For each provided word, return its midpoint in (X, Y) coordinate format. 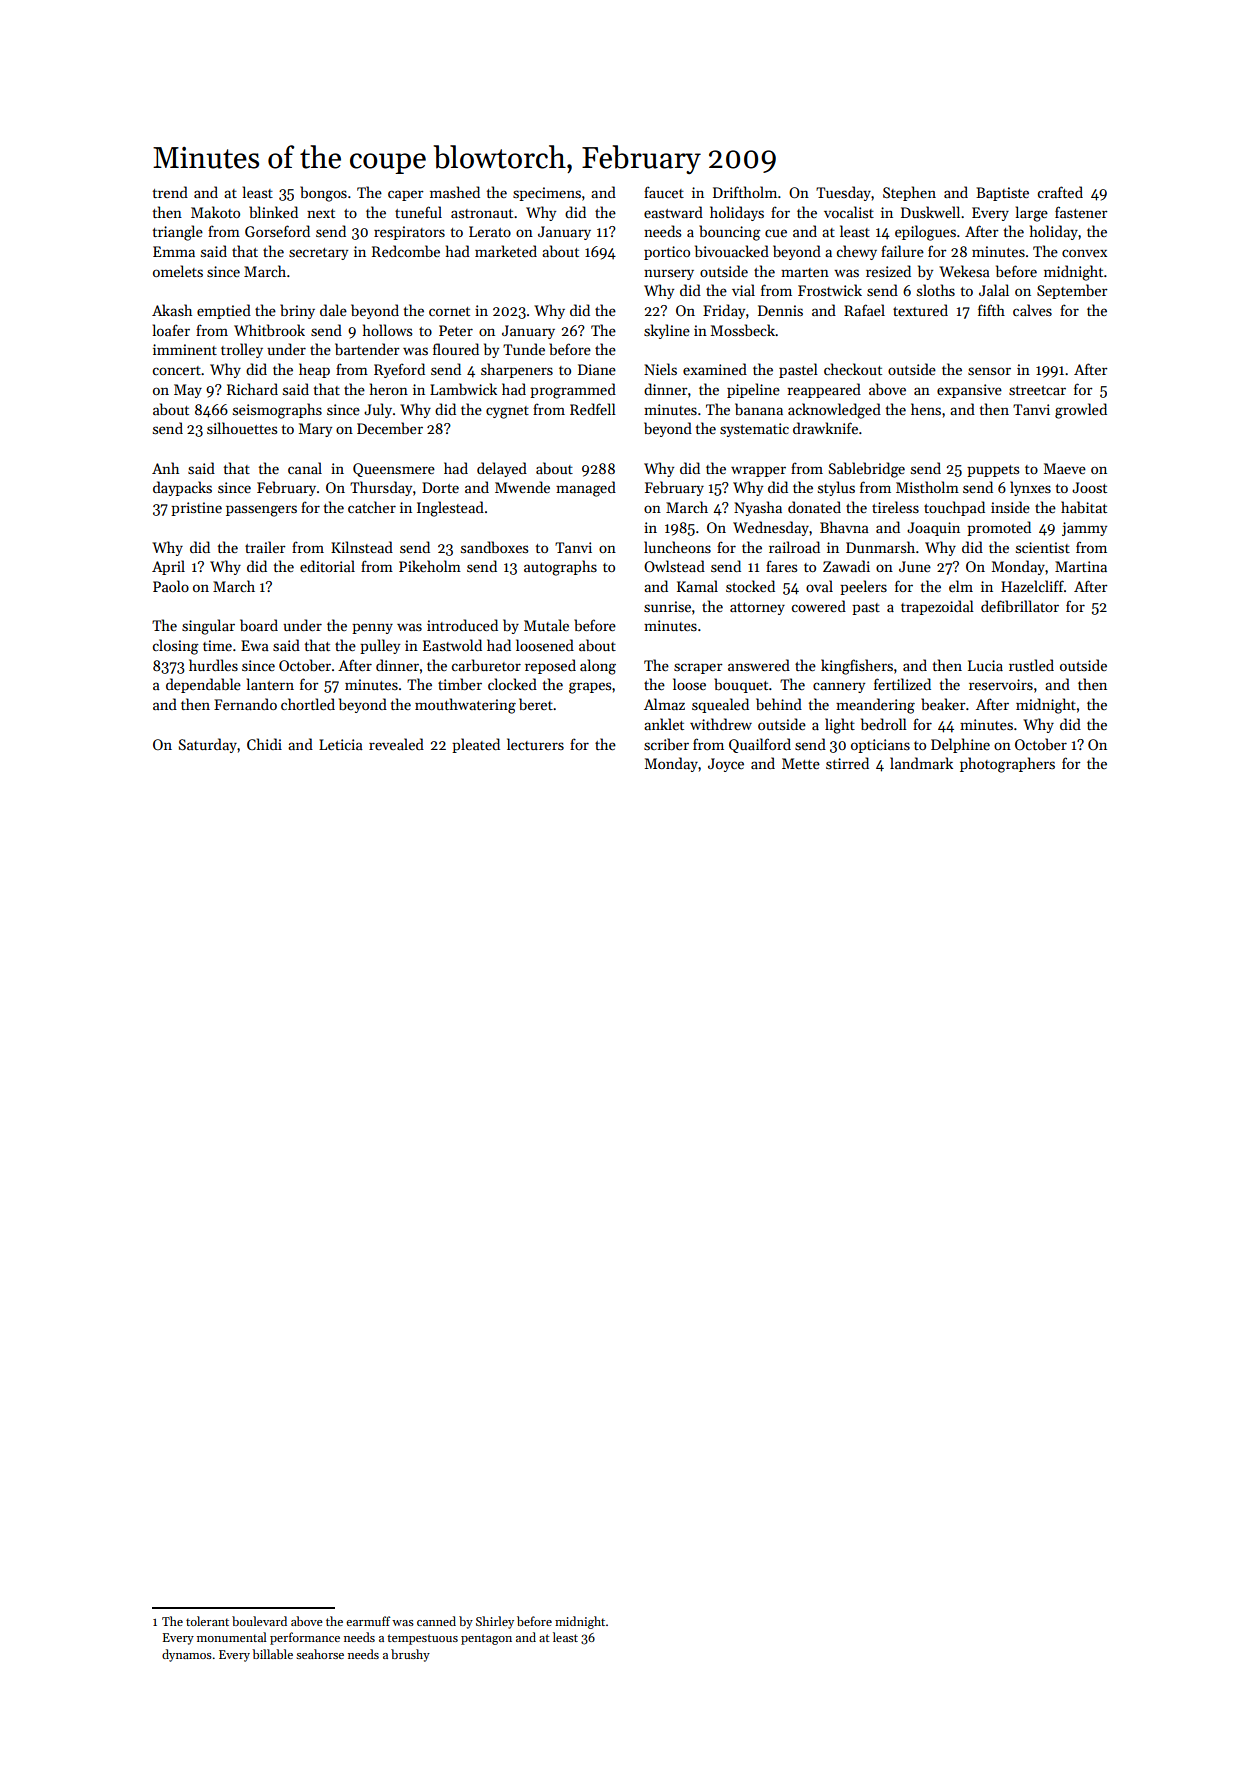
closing (176, 647)
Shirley (495, 1622)
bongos (323, 194)
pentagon (486, 1639)
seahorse (320, 1654)
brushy (410, 1655)
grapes (590, 688)
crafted (1060, 192)
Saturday (208, 745)
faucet (664, 192)
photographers (1007, 765)
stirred (847, 763)
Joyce (726, 765)
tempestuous (422, 1639)
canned (436, 1621)
